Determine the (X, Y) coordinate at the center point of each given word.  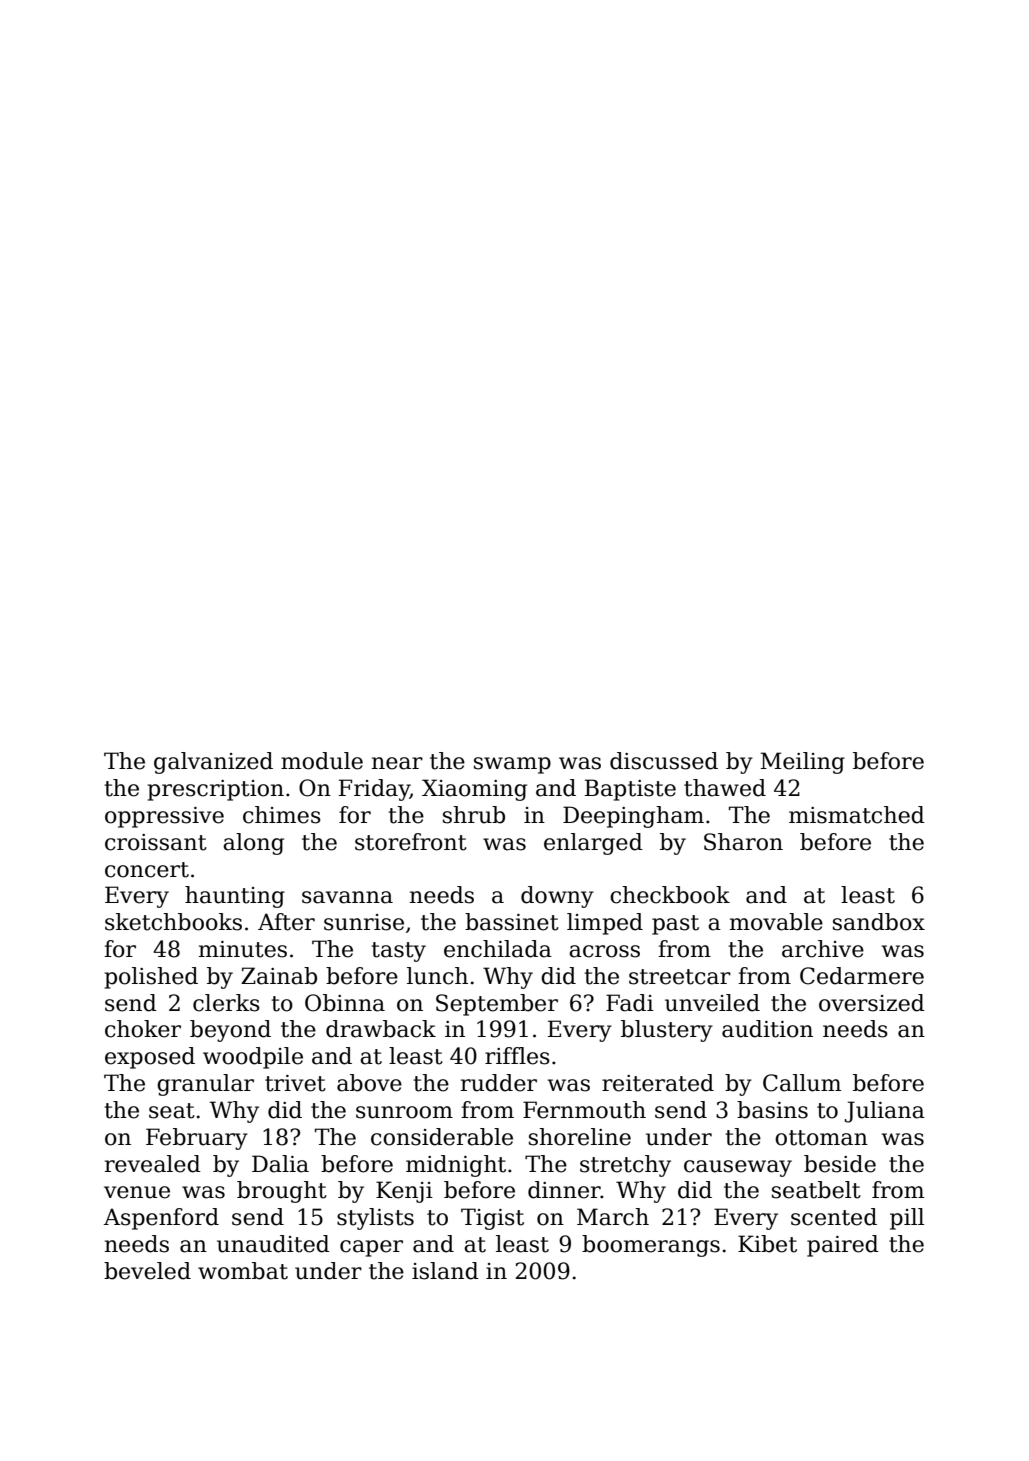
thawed (725, 788)
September (497, 1005)
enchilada (498, 949)
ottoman (821, 1138)
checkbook (670, 895)
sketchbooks (173, 922)
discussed (664, 761)
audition (767, 1029)
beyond (230, 1031)
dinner (564, 1190)
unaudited (273, 1244)
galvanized (213, 763)
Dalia (280, 1164)
